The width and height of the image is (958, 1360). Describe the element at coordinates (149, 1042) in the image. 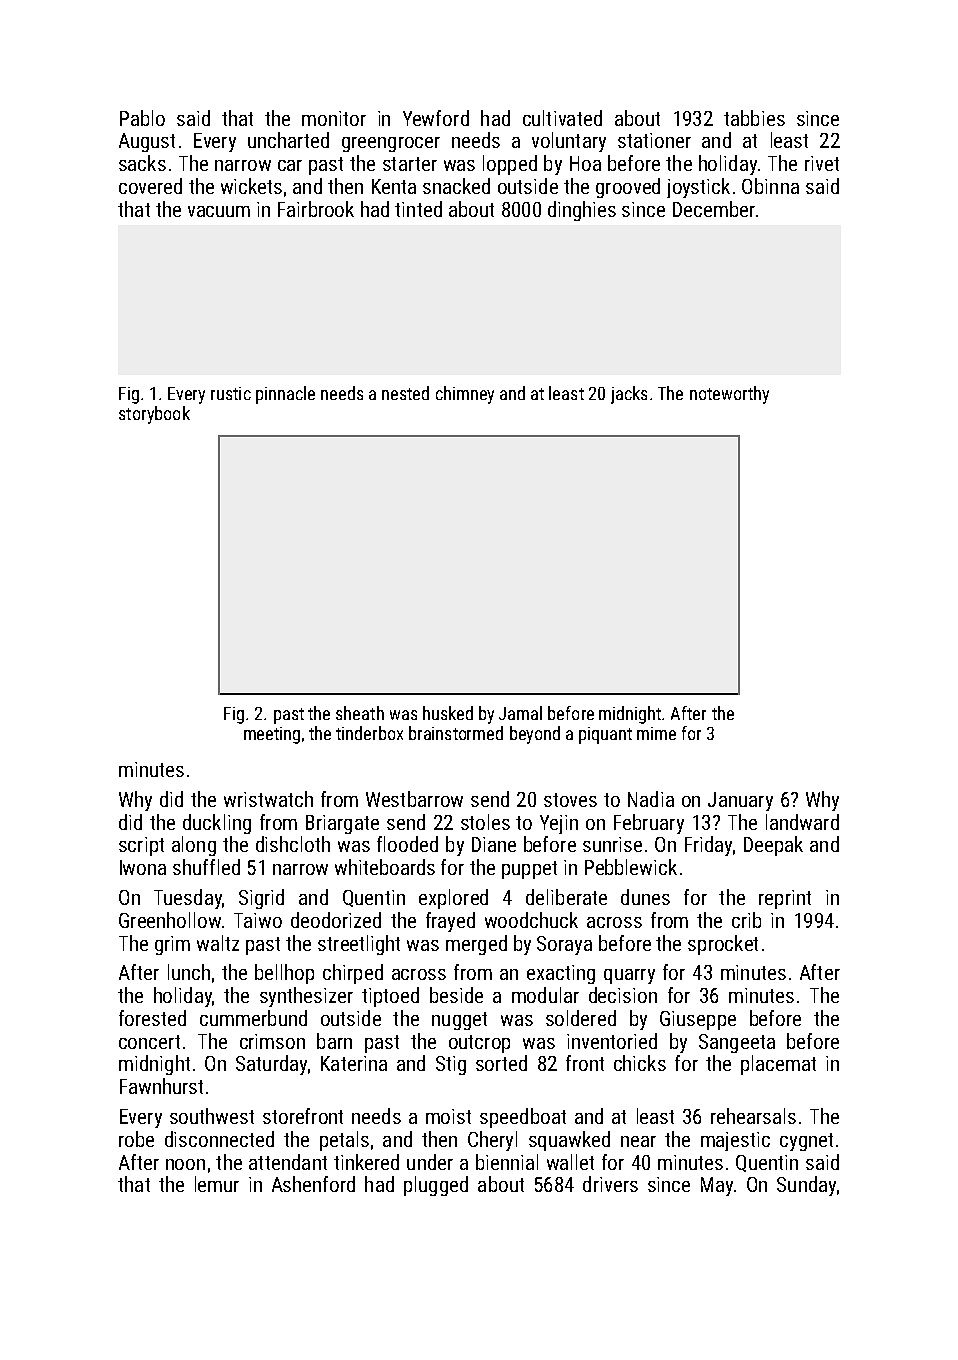

I see `concert` at that location.
